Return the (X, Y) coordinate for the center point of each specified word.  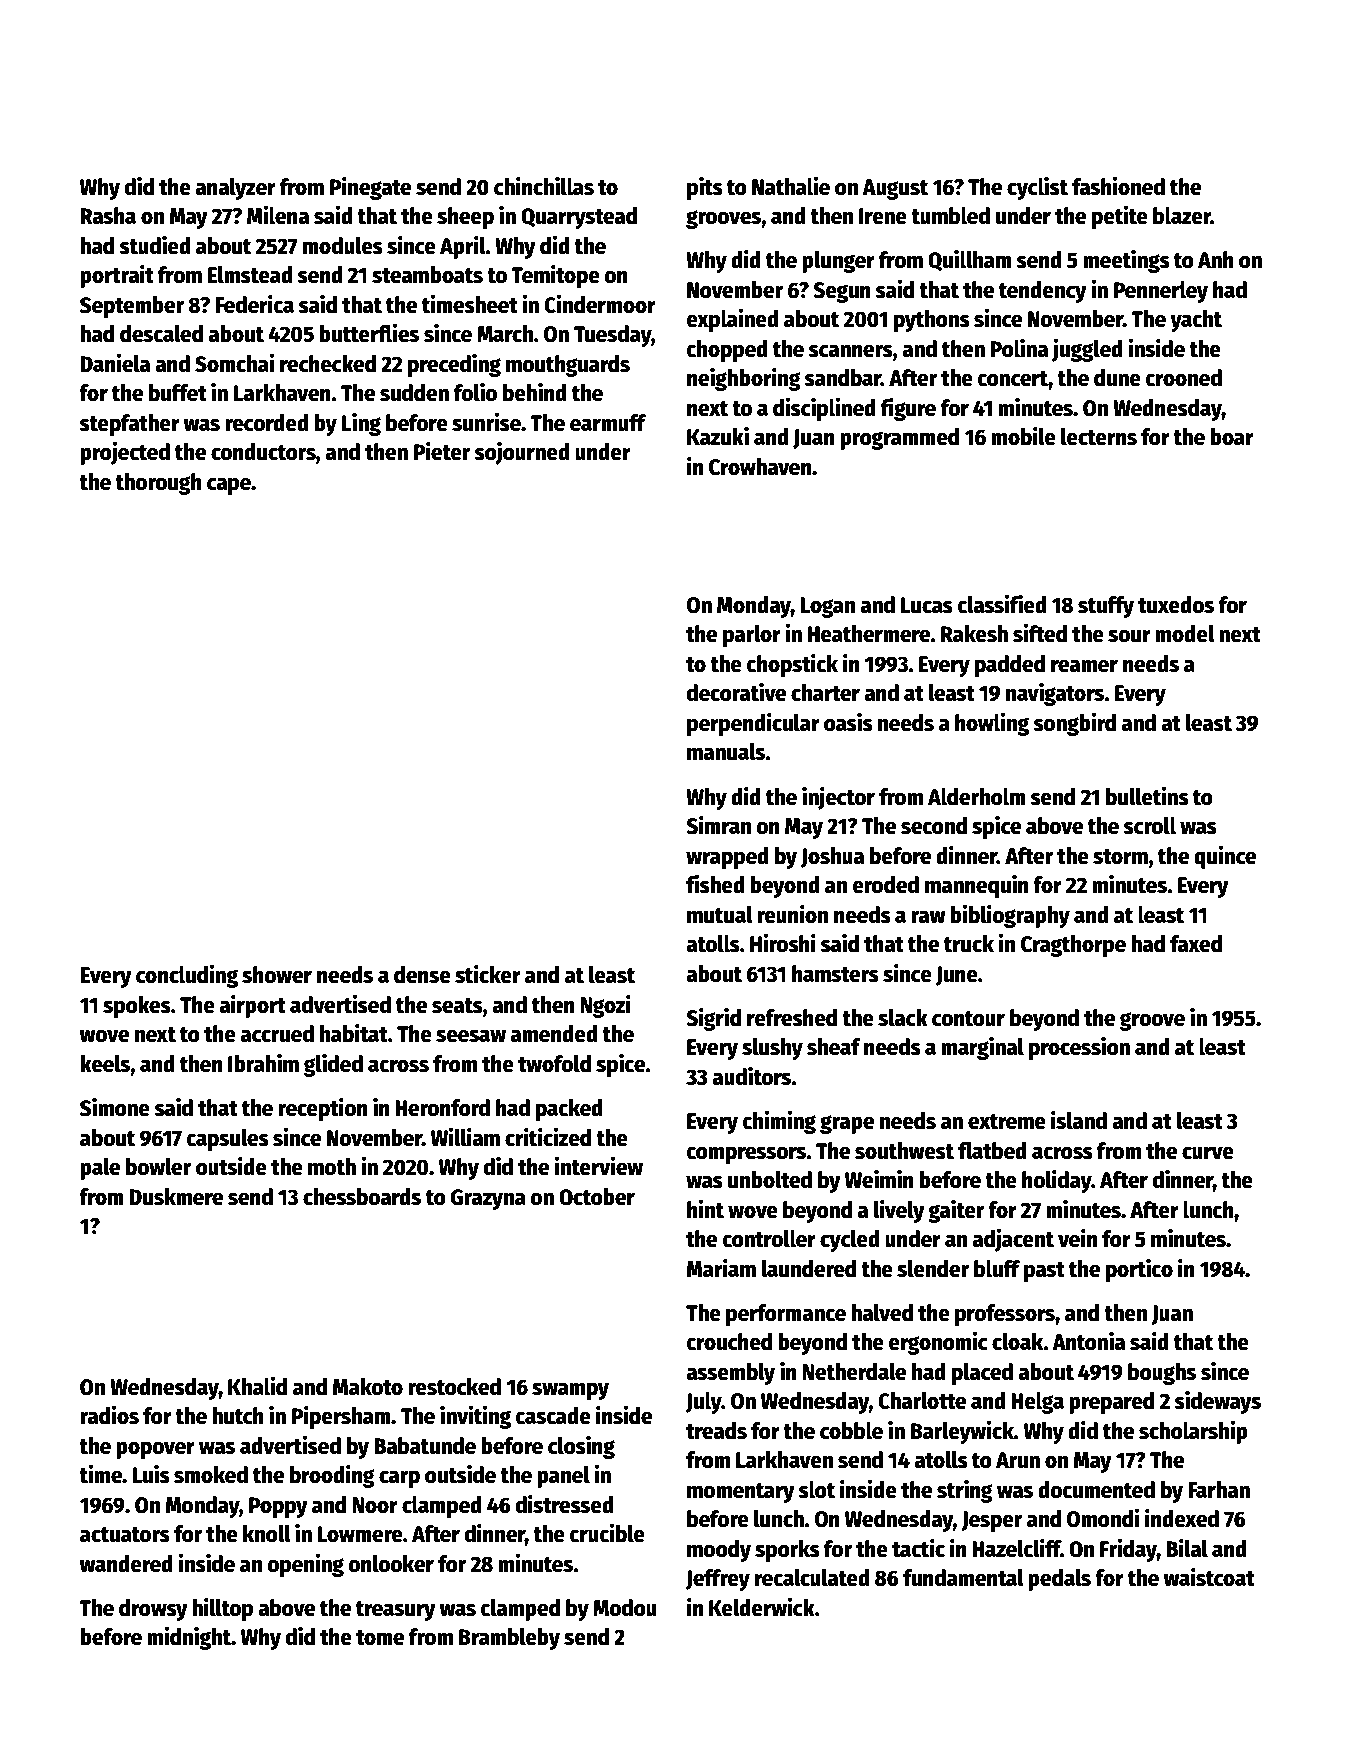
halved (882, 1313)
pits (705, 188)
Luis (151, 1474)
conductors (263, 452)
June (957, 976)
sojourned (522, 453)
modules (343, 246)
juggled (1087, 350)
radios (109, 1415)
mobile (1023, 436)
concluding (187, 976)
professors (1005, 1315)
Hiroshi (783, 943)
